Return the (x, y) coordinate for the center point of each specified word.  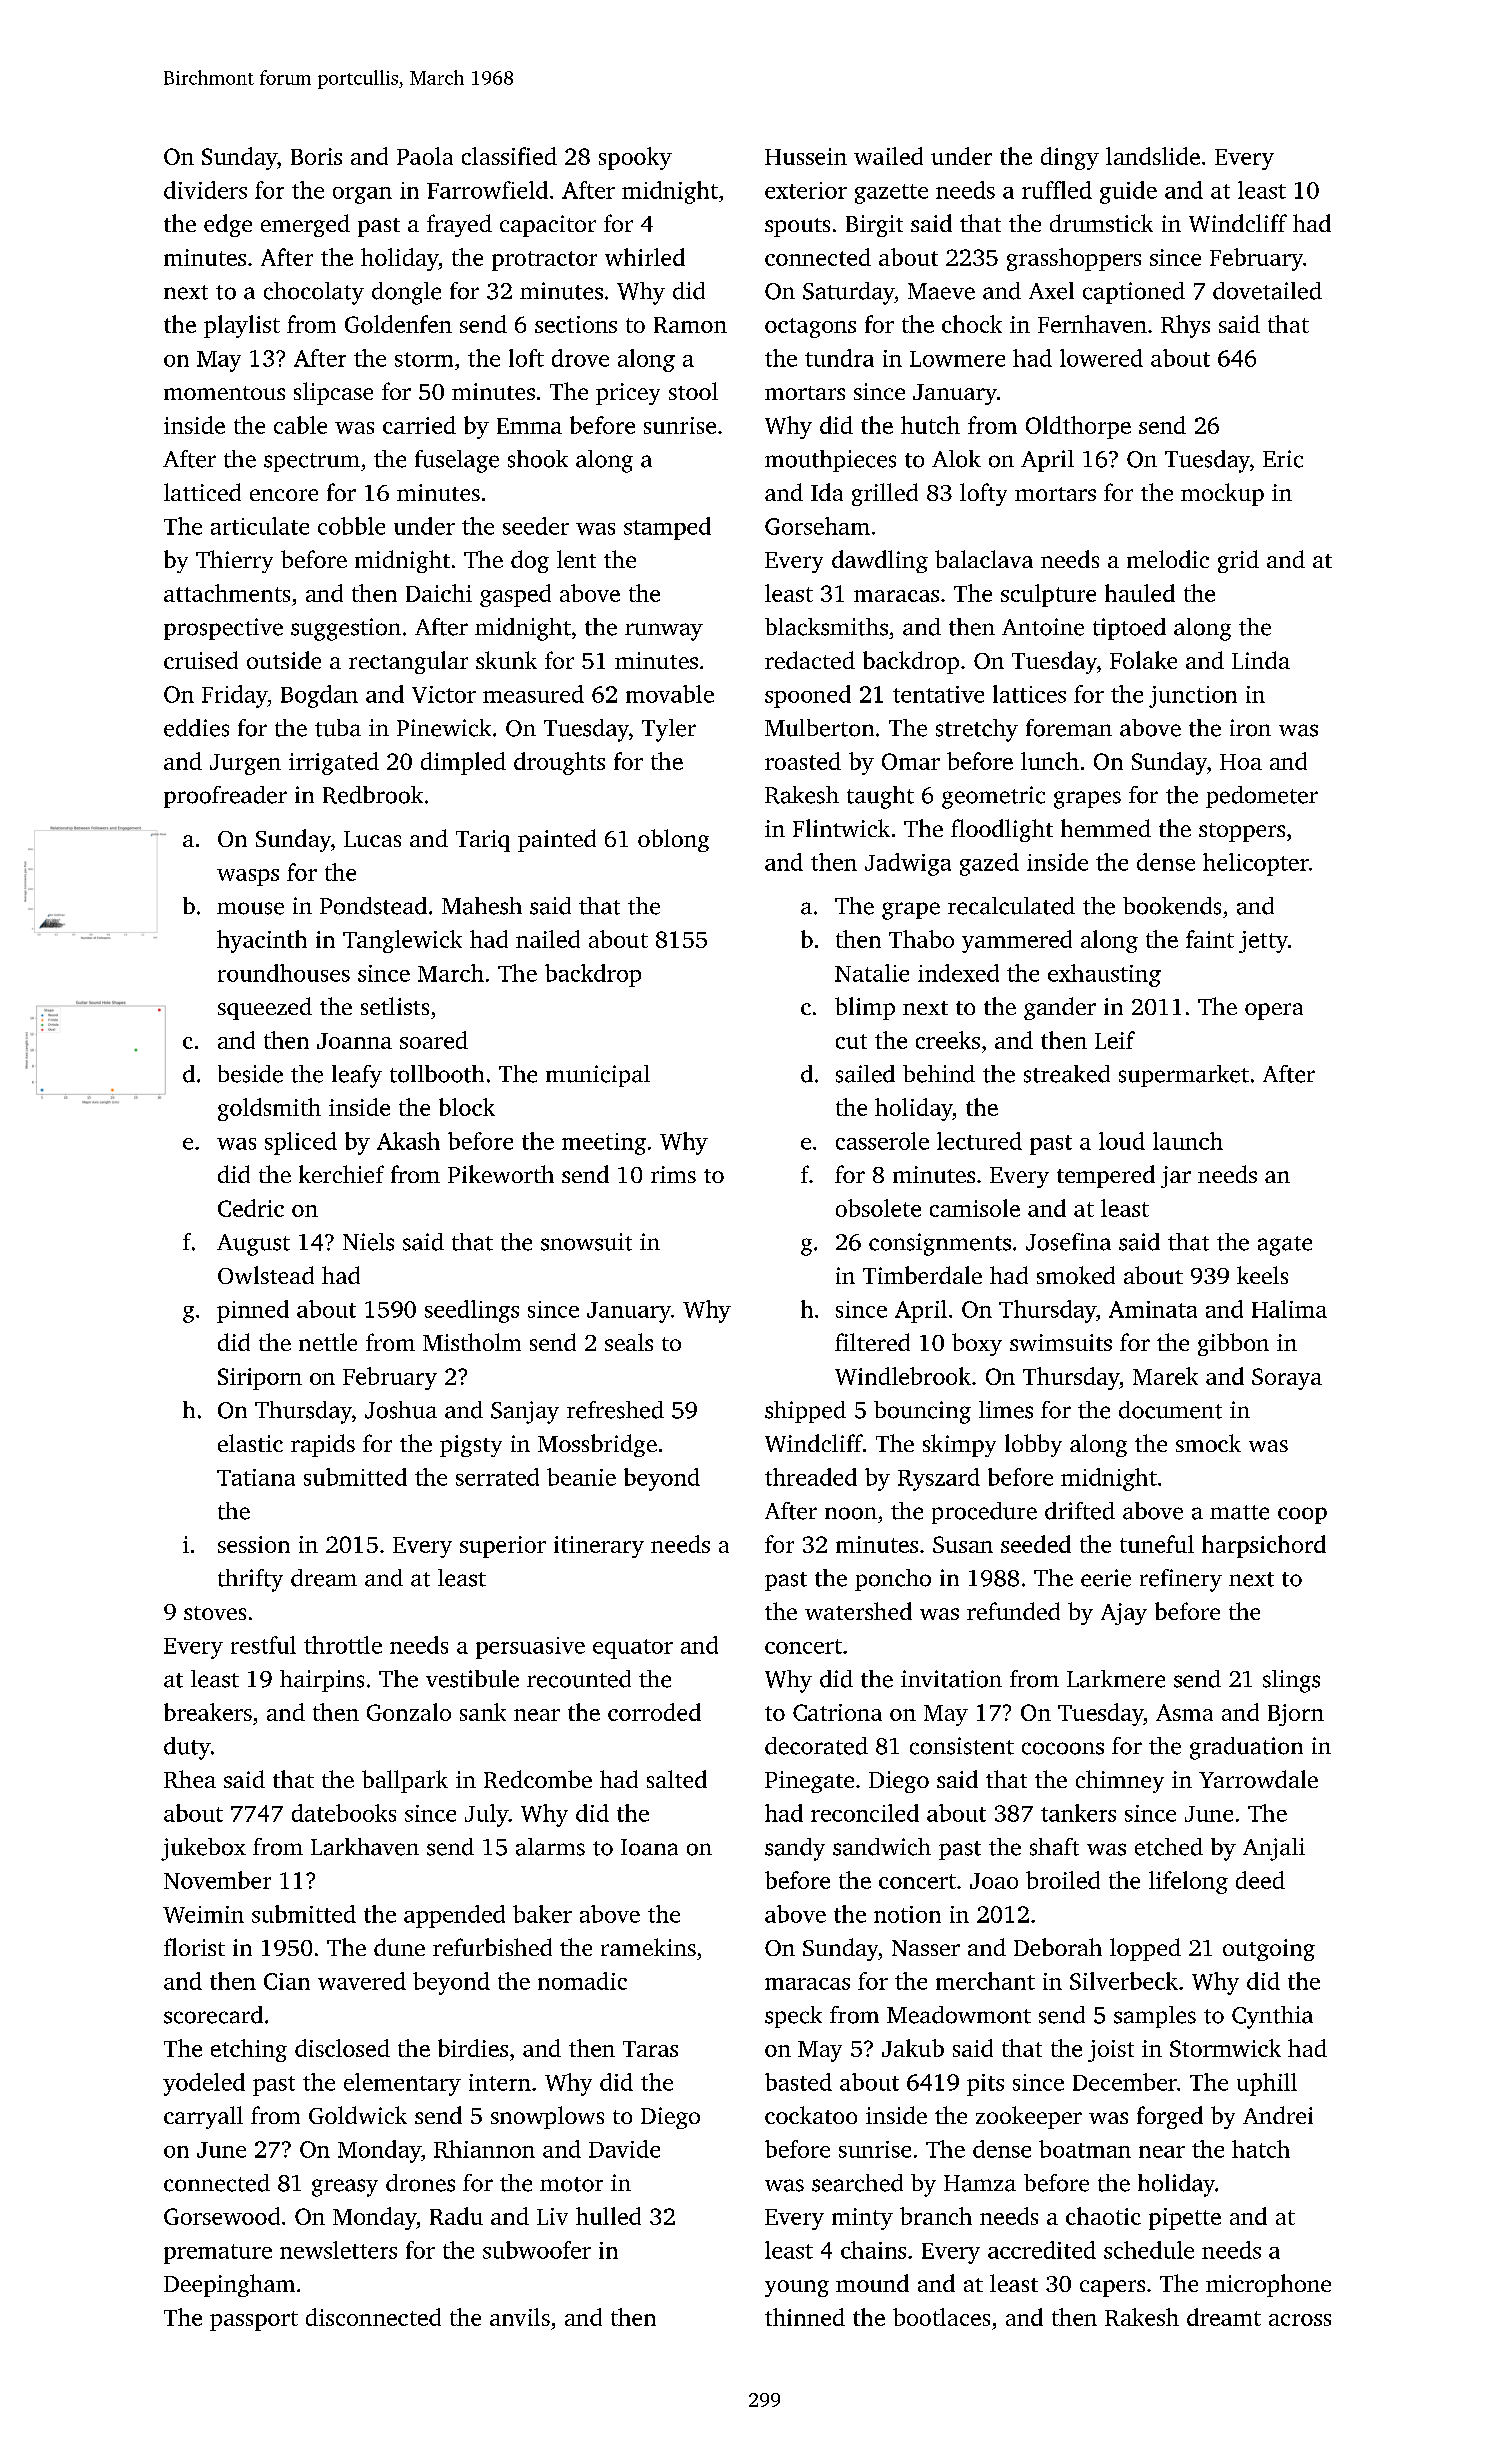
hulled (608, 2216)
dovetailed (1267, 291)
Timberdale (922, 1275)
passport (254, 2321)
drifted (1080, 1511)
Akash (408, 1141)
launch (1188, 1141)
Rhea (190, 1779)
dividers (205, 190)
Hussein (806, 156)
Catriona (837, 1712)
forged (1170, 2117)
